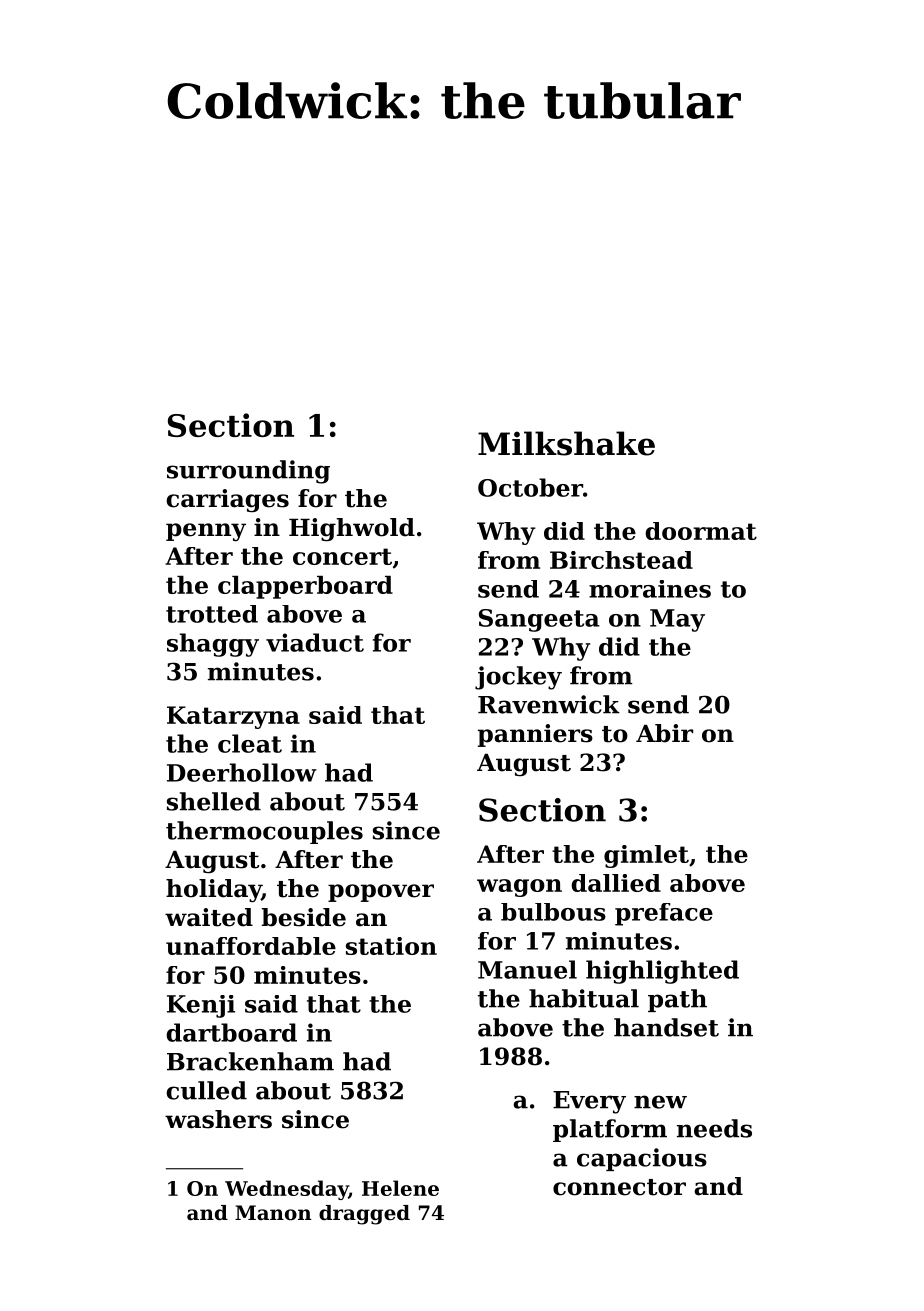  Describe the element at coordinates (242, 772) in the image. I see `Deerhollow` at that location.
